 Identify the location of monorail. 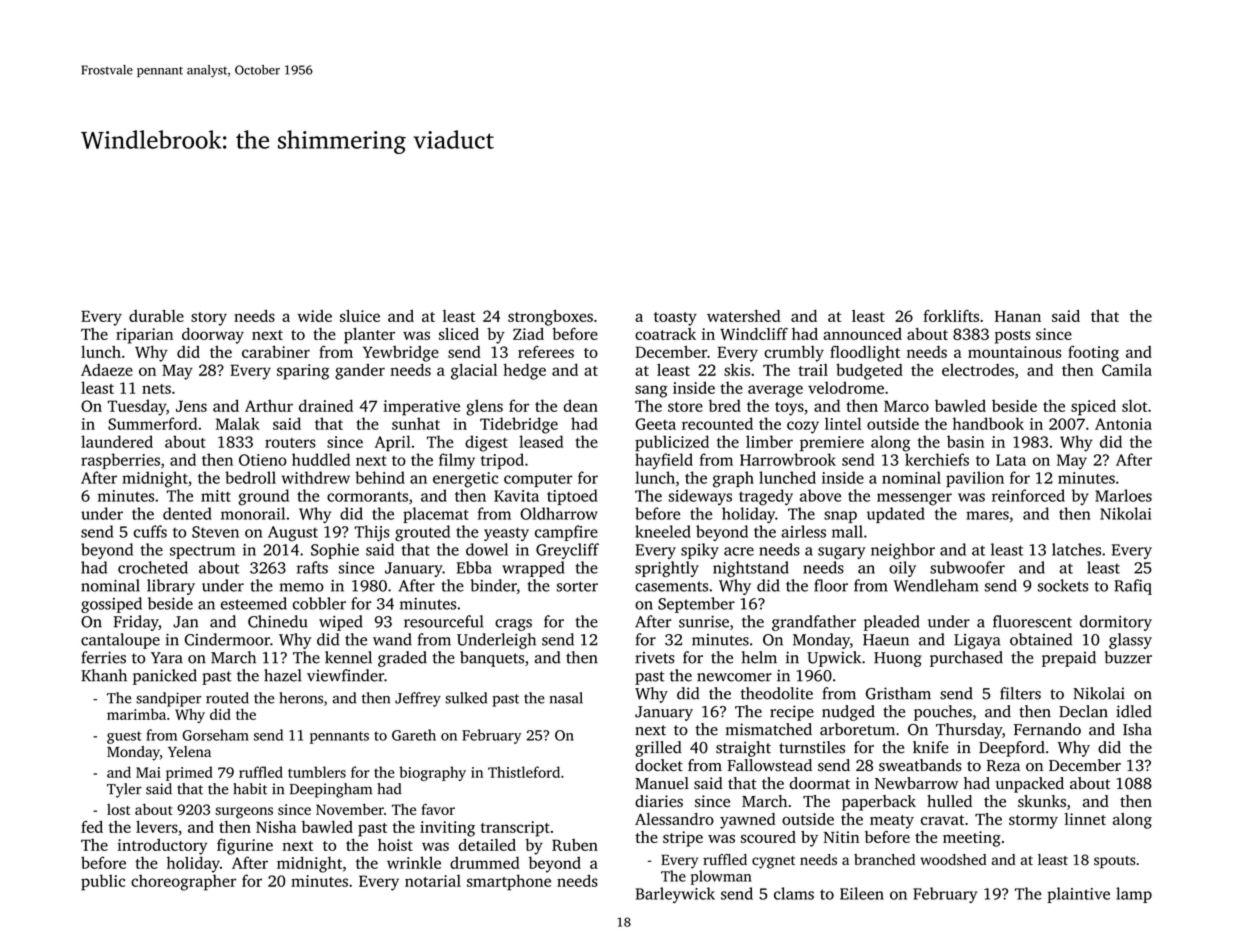
(253, 513).
